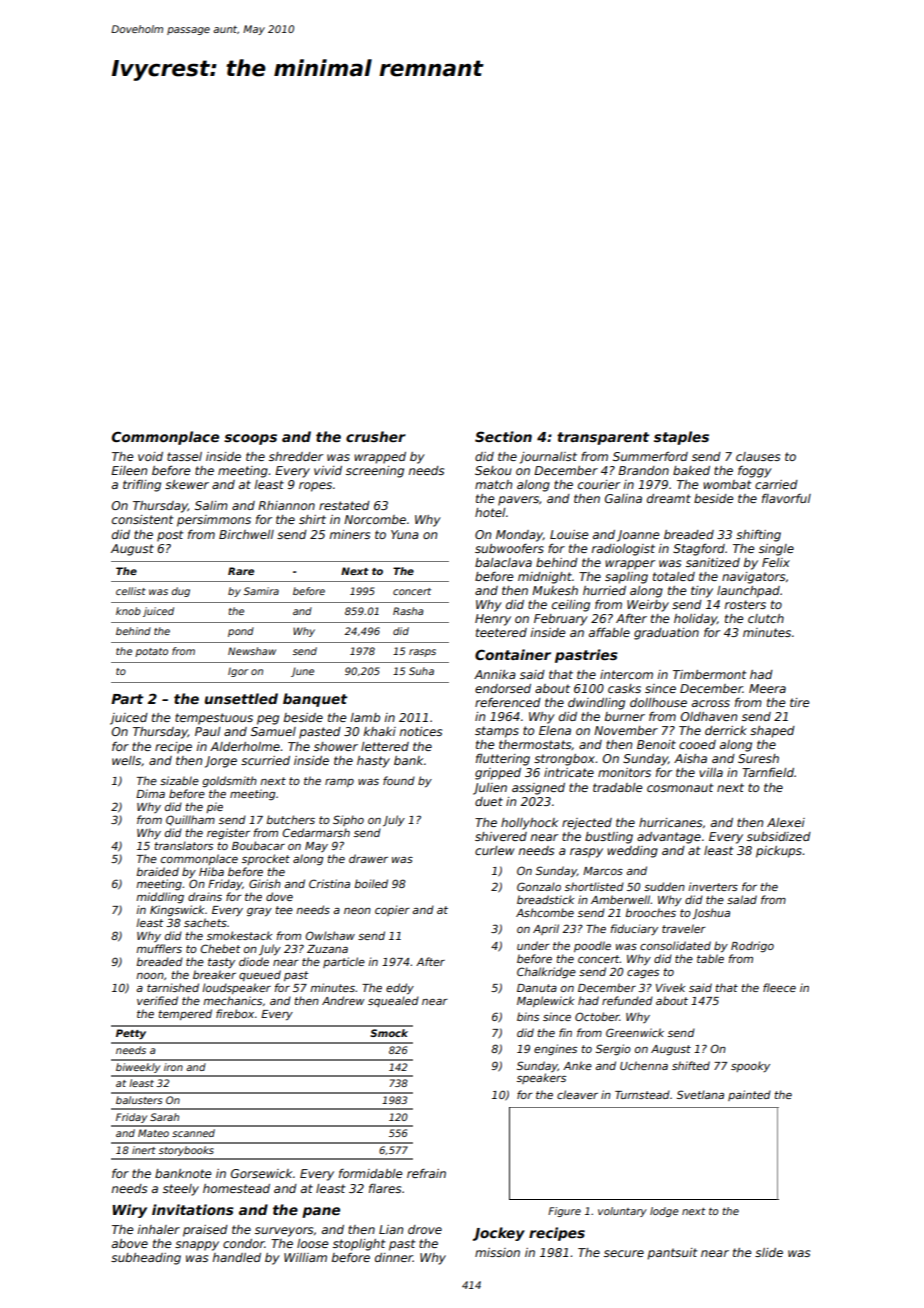 The height and width of the image is (1308, 924). I want to click on Uchenna, so click(644, 1065).
